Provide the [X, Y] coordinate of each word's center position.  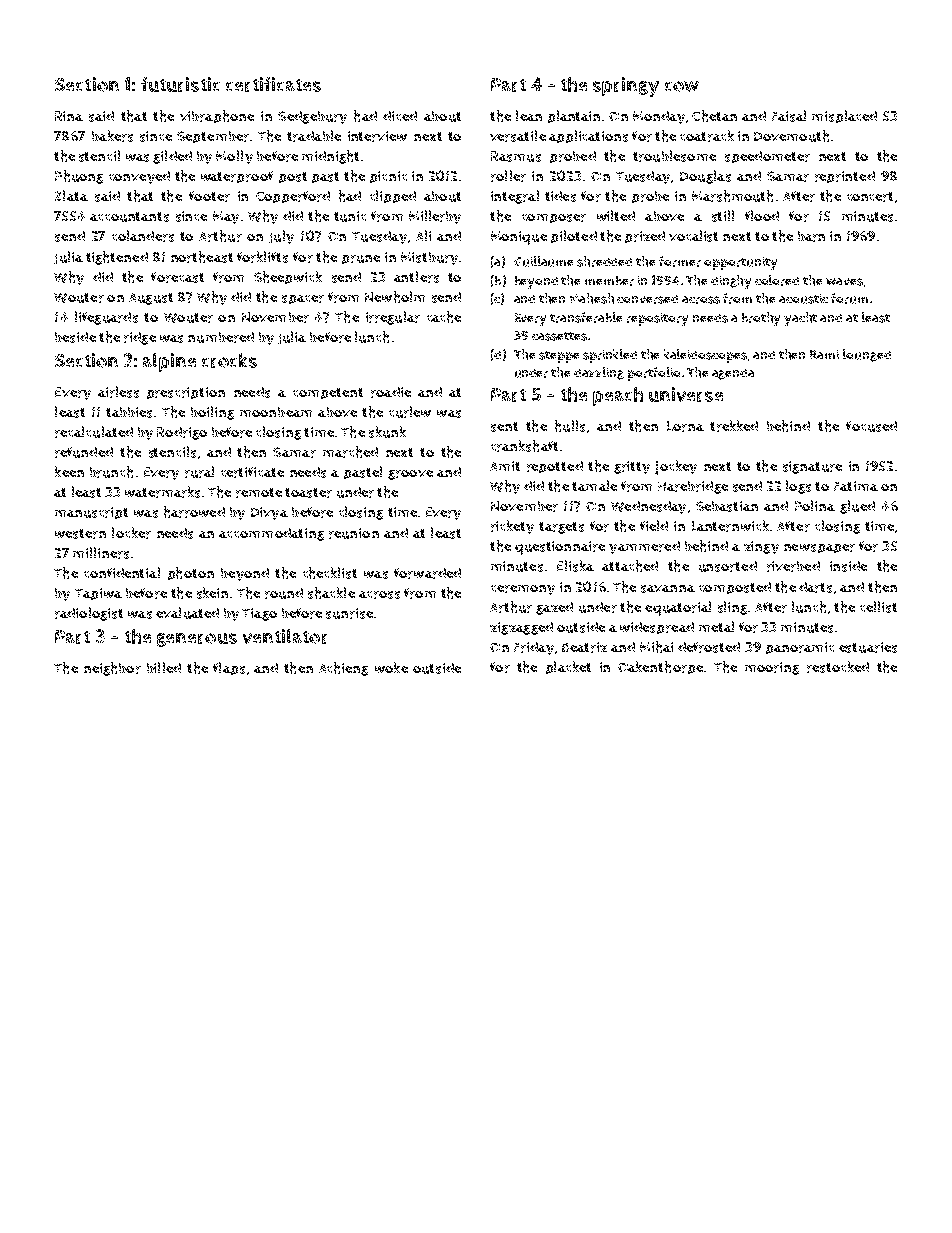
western [80, 534]
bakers [112, 136]
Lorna [685, 426]
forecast [177, 277]
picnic [388, 177]
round [284, 593]
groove [410, 475]
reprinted [845, 177]
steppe [559, 357]
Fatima [856, 486]
